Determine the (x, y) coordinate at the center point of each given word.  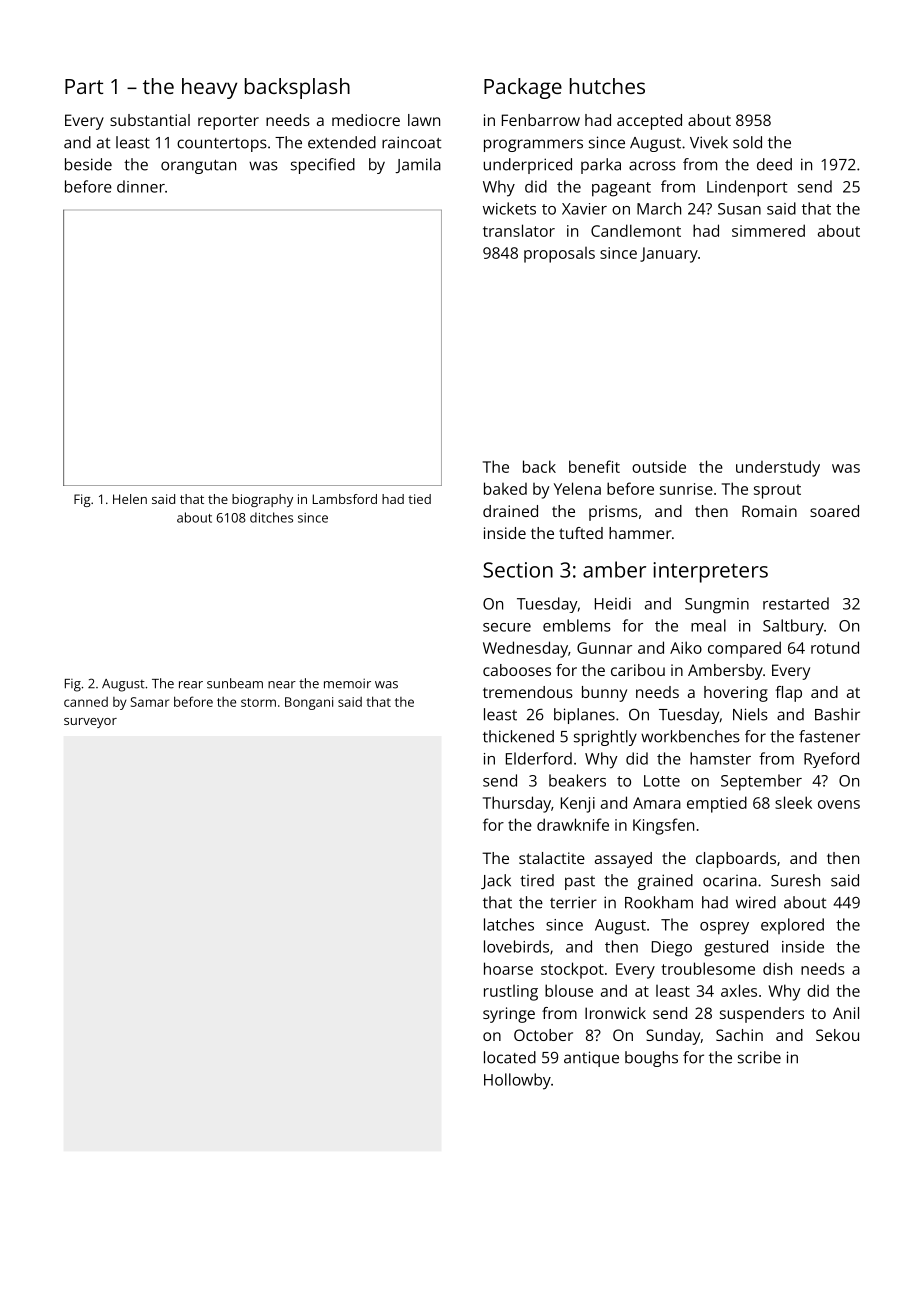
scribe (759, 1057)
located (510, 1057)
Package (523, 88)
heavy (209, 88)
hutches (607, 86)
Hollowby (517, 1081)
